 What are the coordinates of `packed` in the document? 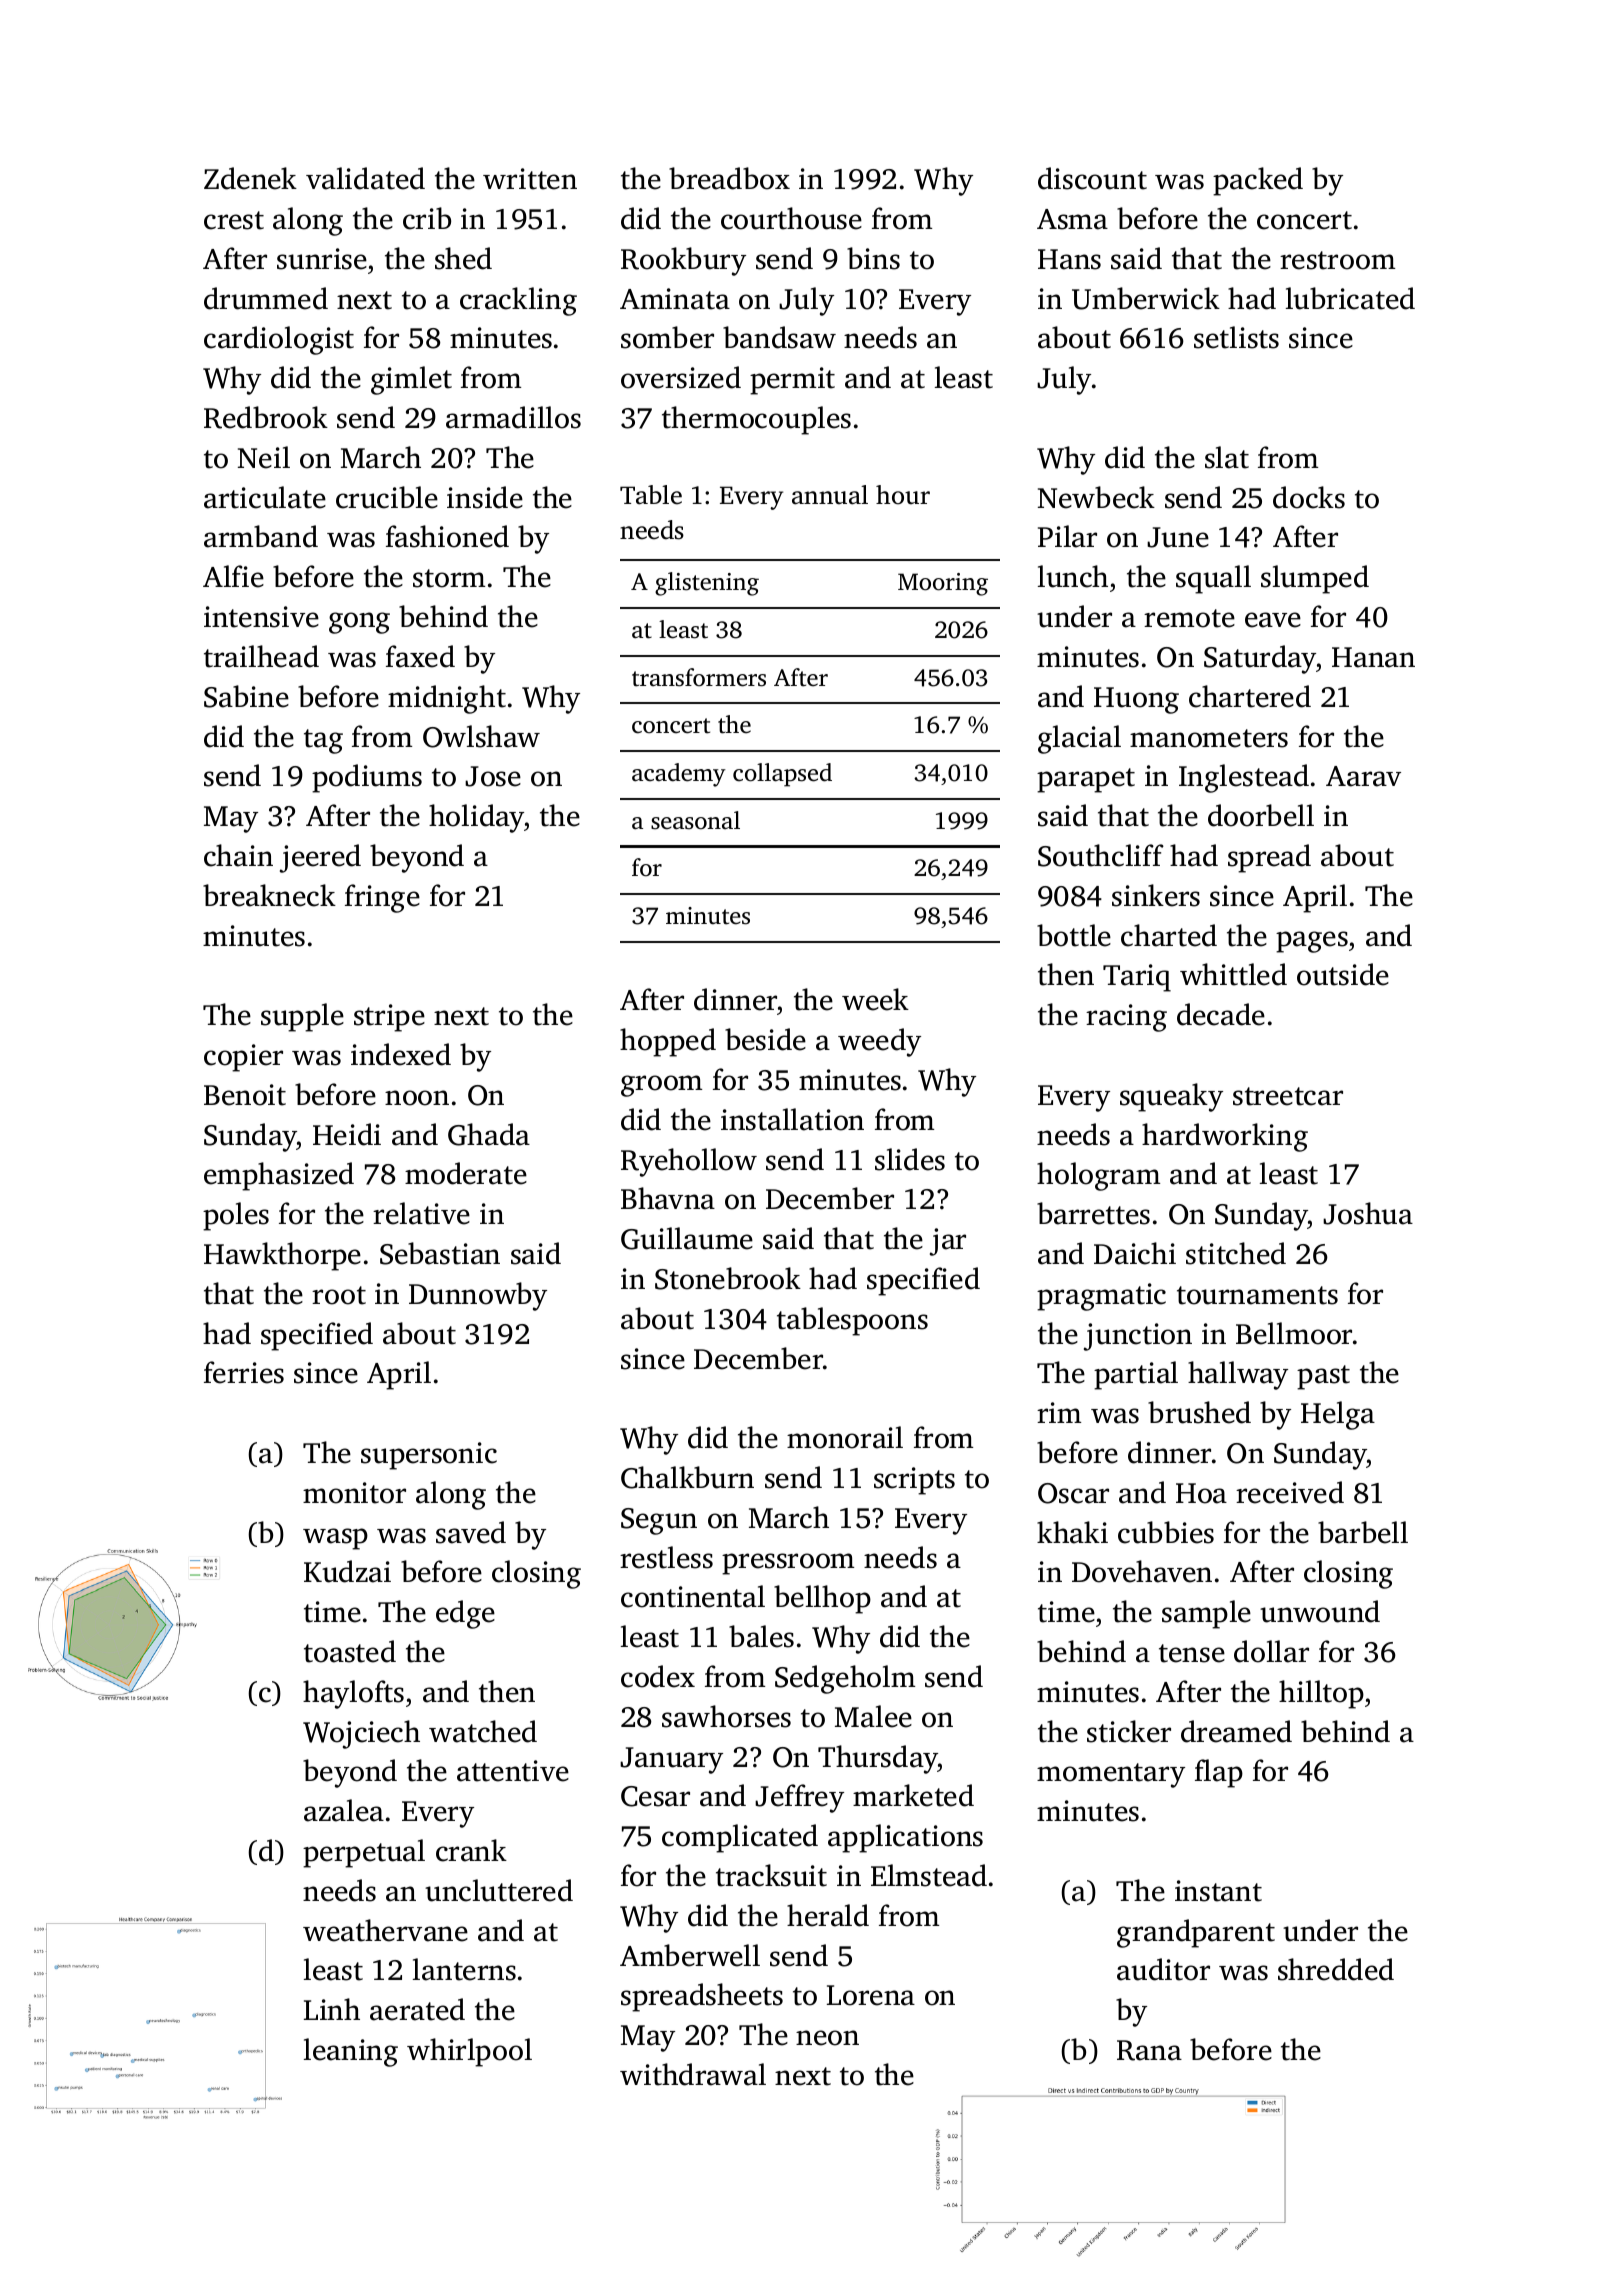 It's located at (1258, 181).
